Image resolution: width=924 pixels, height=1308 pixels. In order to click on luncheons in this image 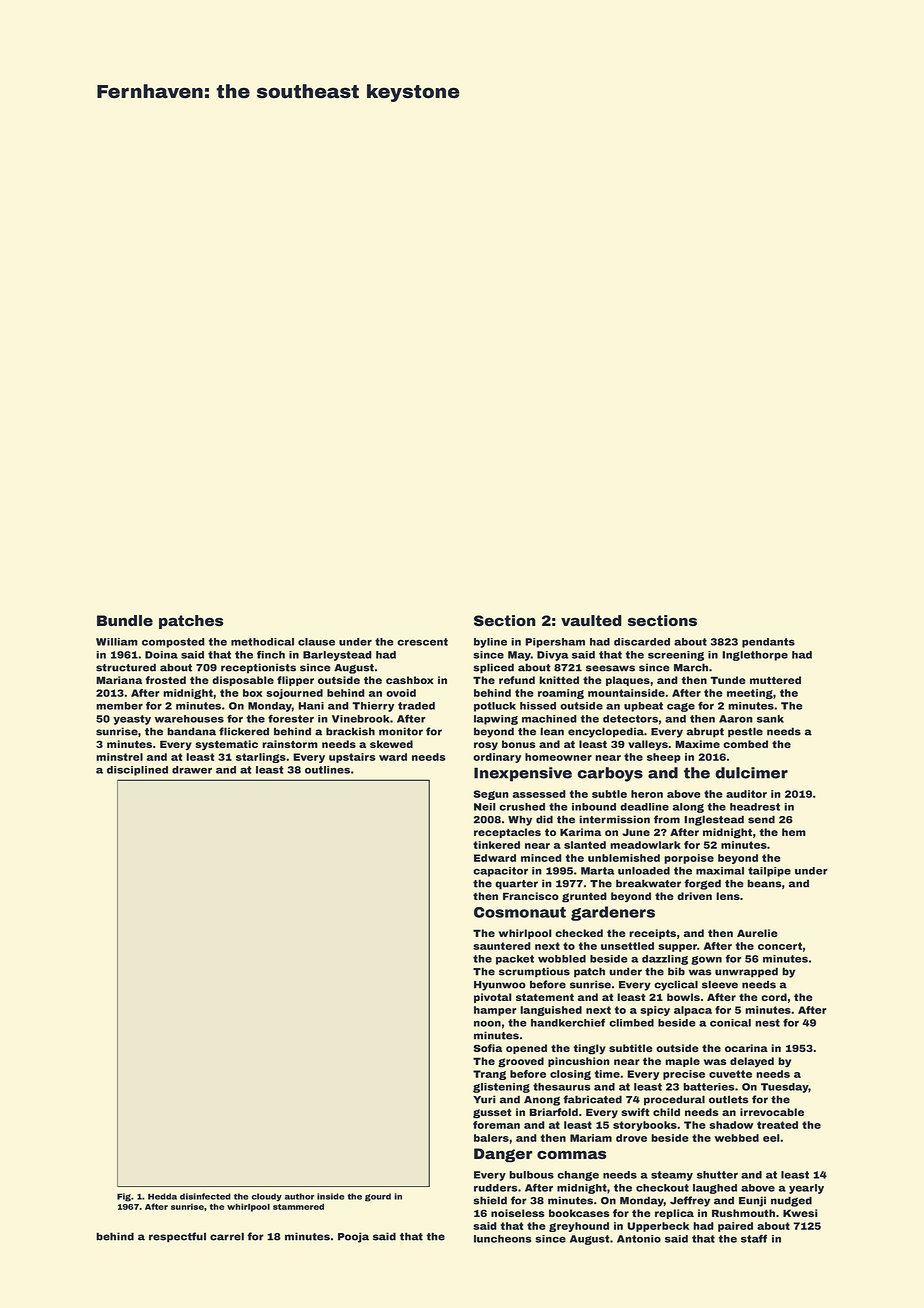, I will do `click(503, 1239)`.
